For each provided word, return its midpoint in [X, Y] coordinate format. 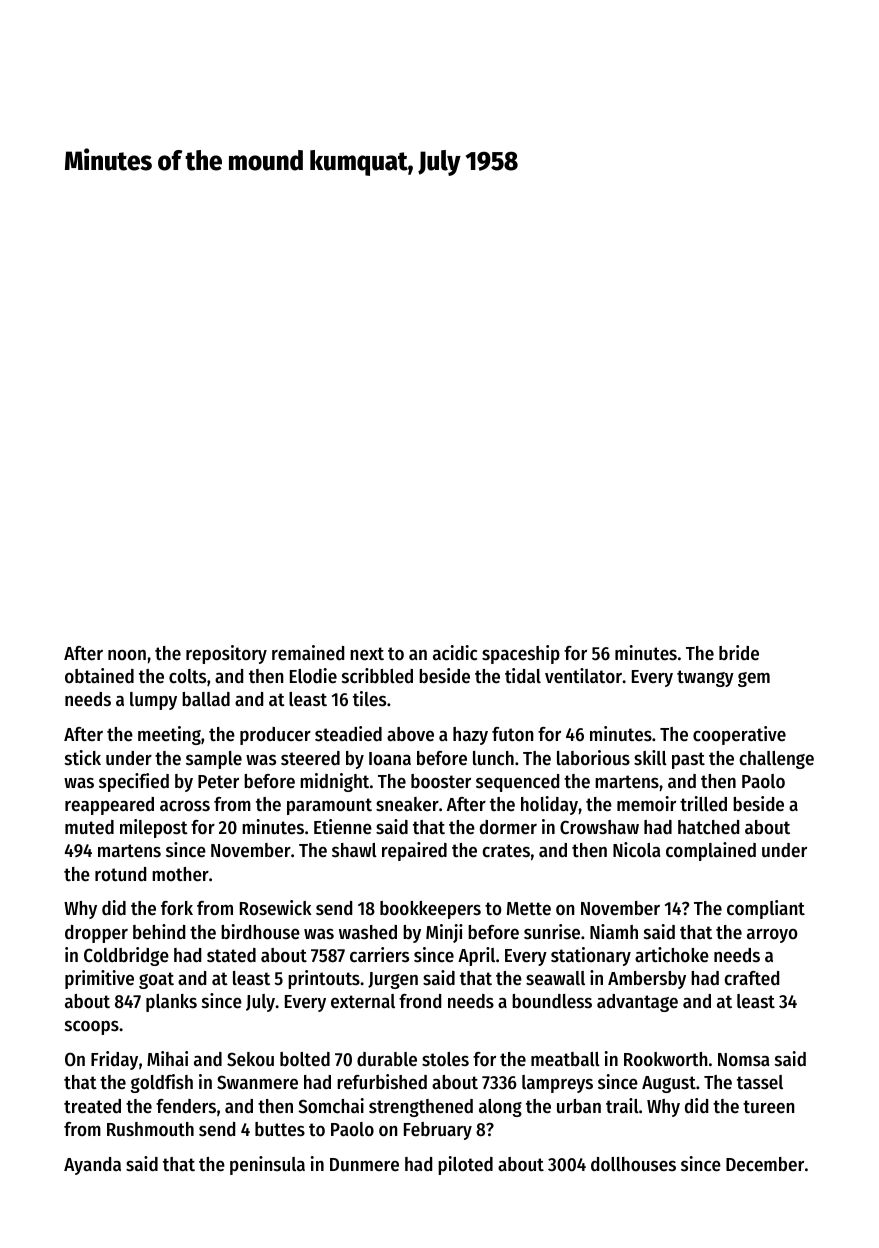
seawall [555, 978]
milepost [154, 828]
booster [441, 781]
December [765, 1164]
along [500, 1108]
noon [127, 655]
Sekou [250, 1059]
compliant [766, 909]
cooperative [739, 735]
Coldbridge [126, 956]
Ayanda [92, 1166]
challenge [776, 760]
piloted [465, 1165]
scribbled [377, 676]
